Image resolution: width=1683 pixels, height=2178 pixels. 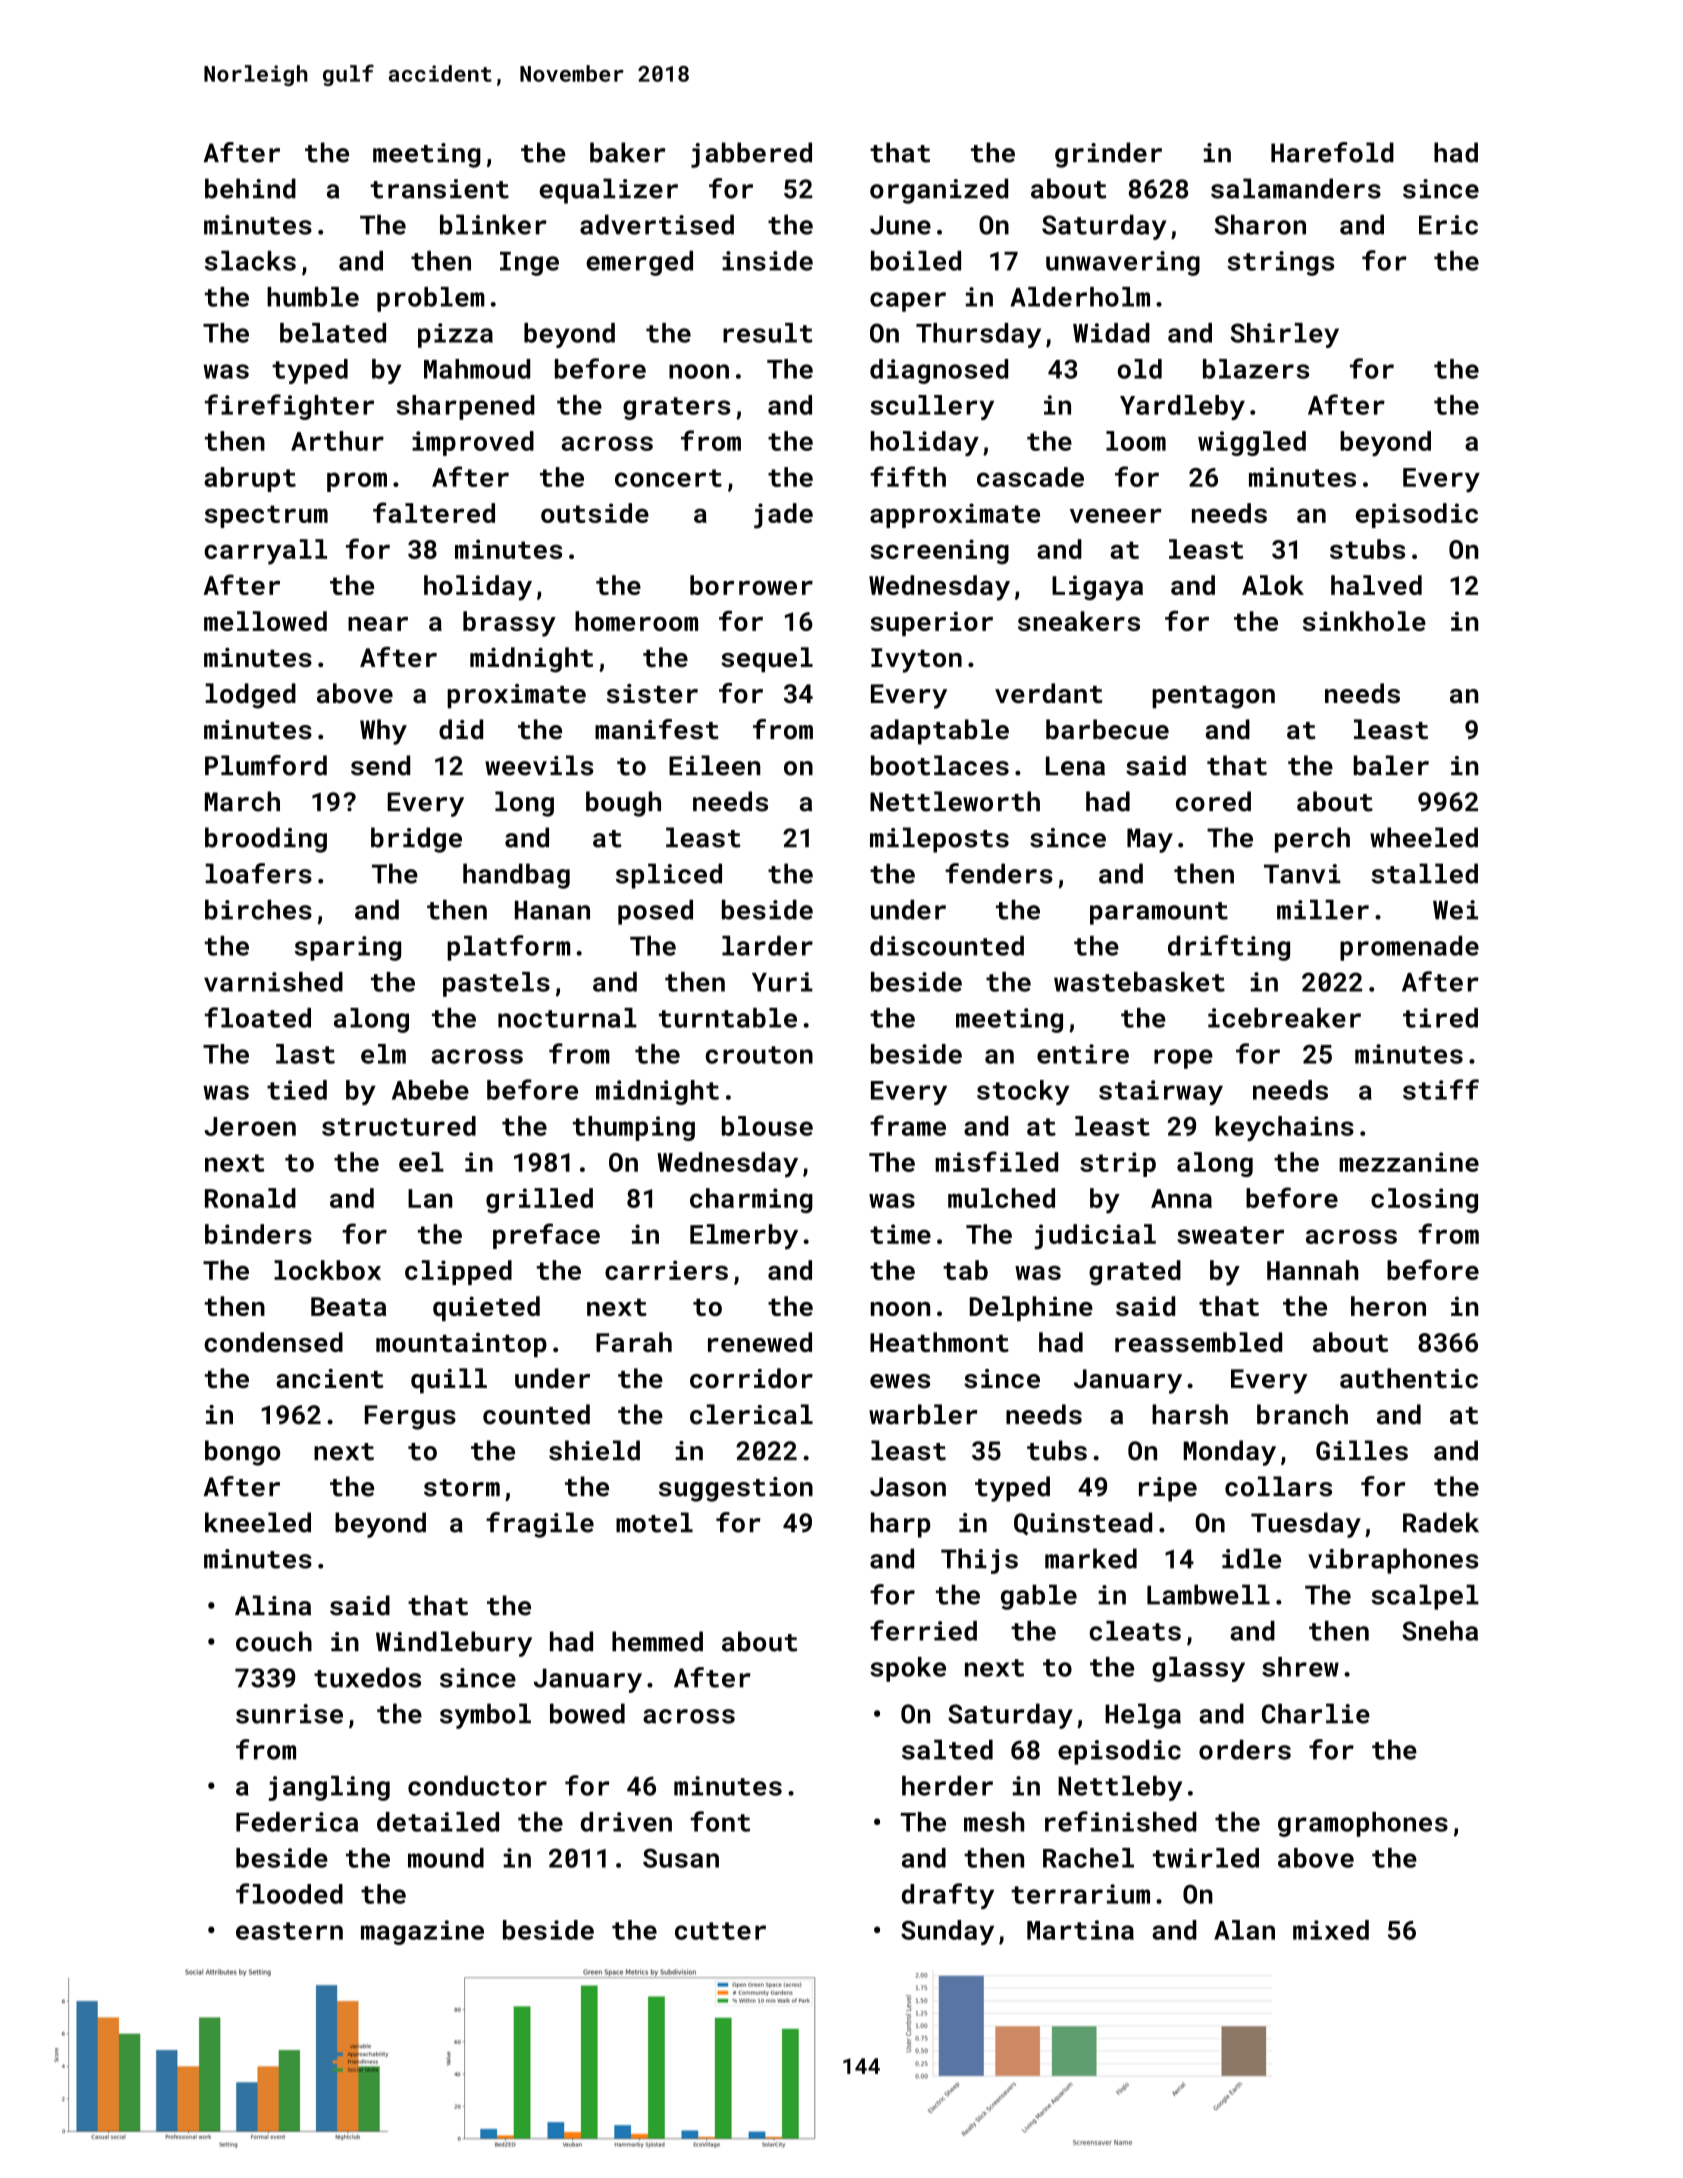 I want to click on Wei, so click(x=1455, y=910).
